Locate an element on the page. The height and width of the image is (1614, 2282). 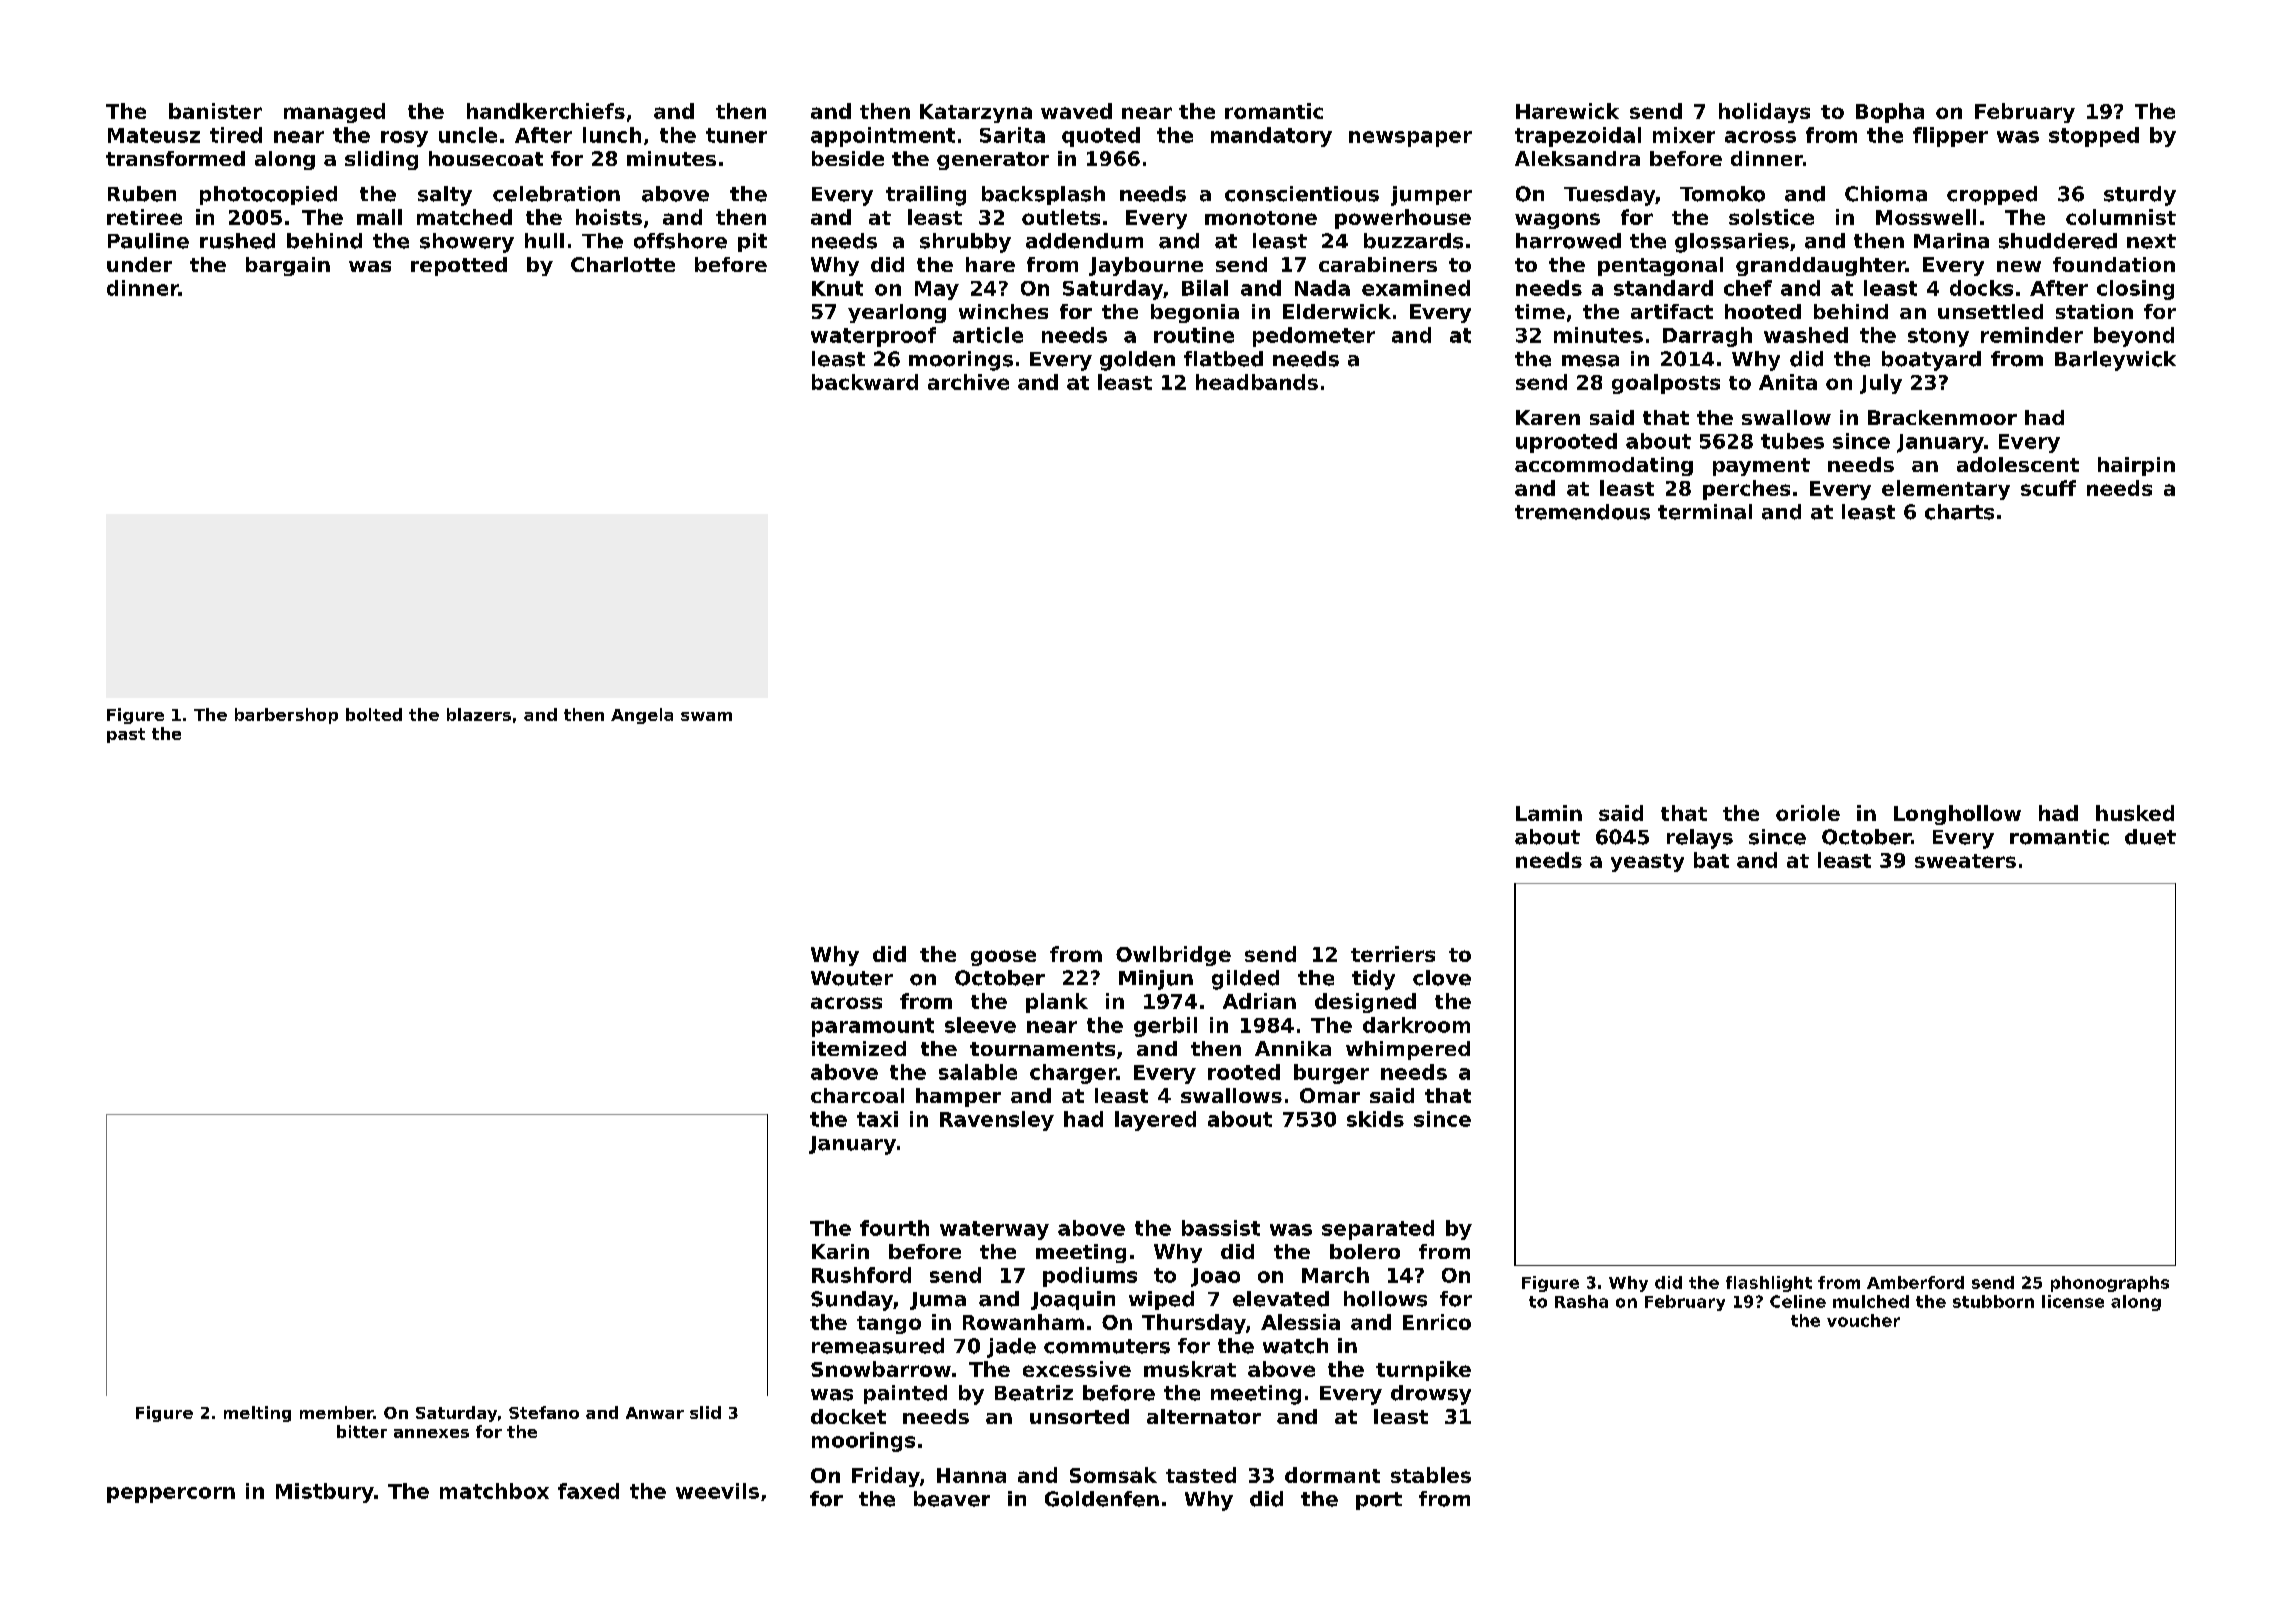
charcoal is located at coordinates (857, 1095).
